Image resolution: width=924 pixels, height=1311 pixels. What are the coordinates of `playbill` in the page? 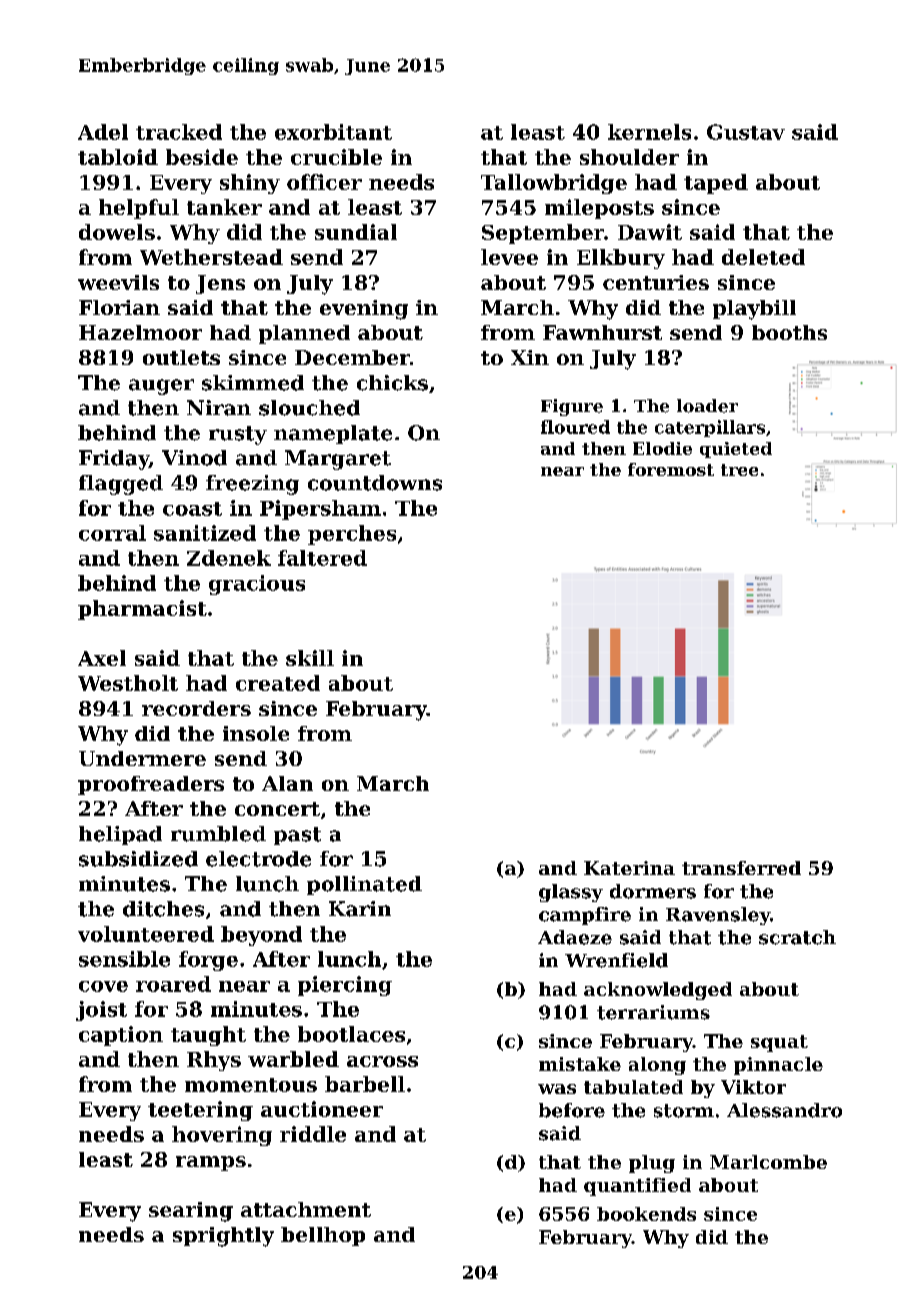 It's located at (754, 310).
